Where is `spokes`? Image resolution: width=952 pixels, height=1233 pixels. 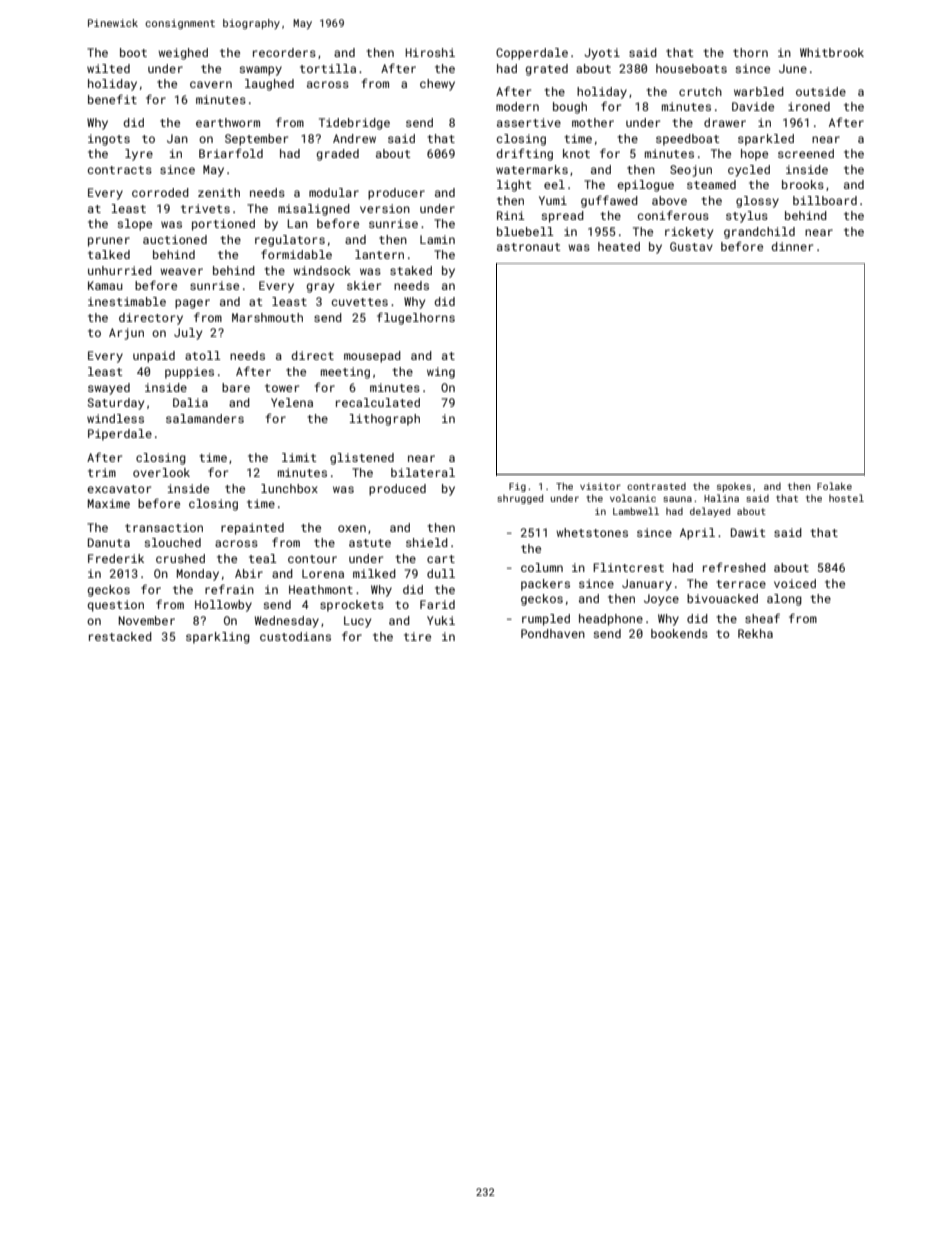 spokes is located at coordinates (734, 487).
